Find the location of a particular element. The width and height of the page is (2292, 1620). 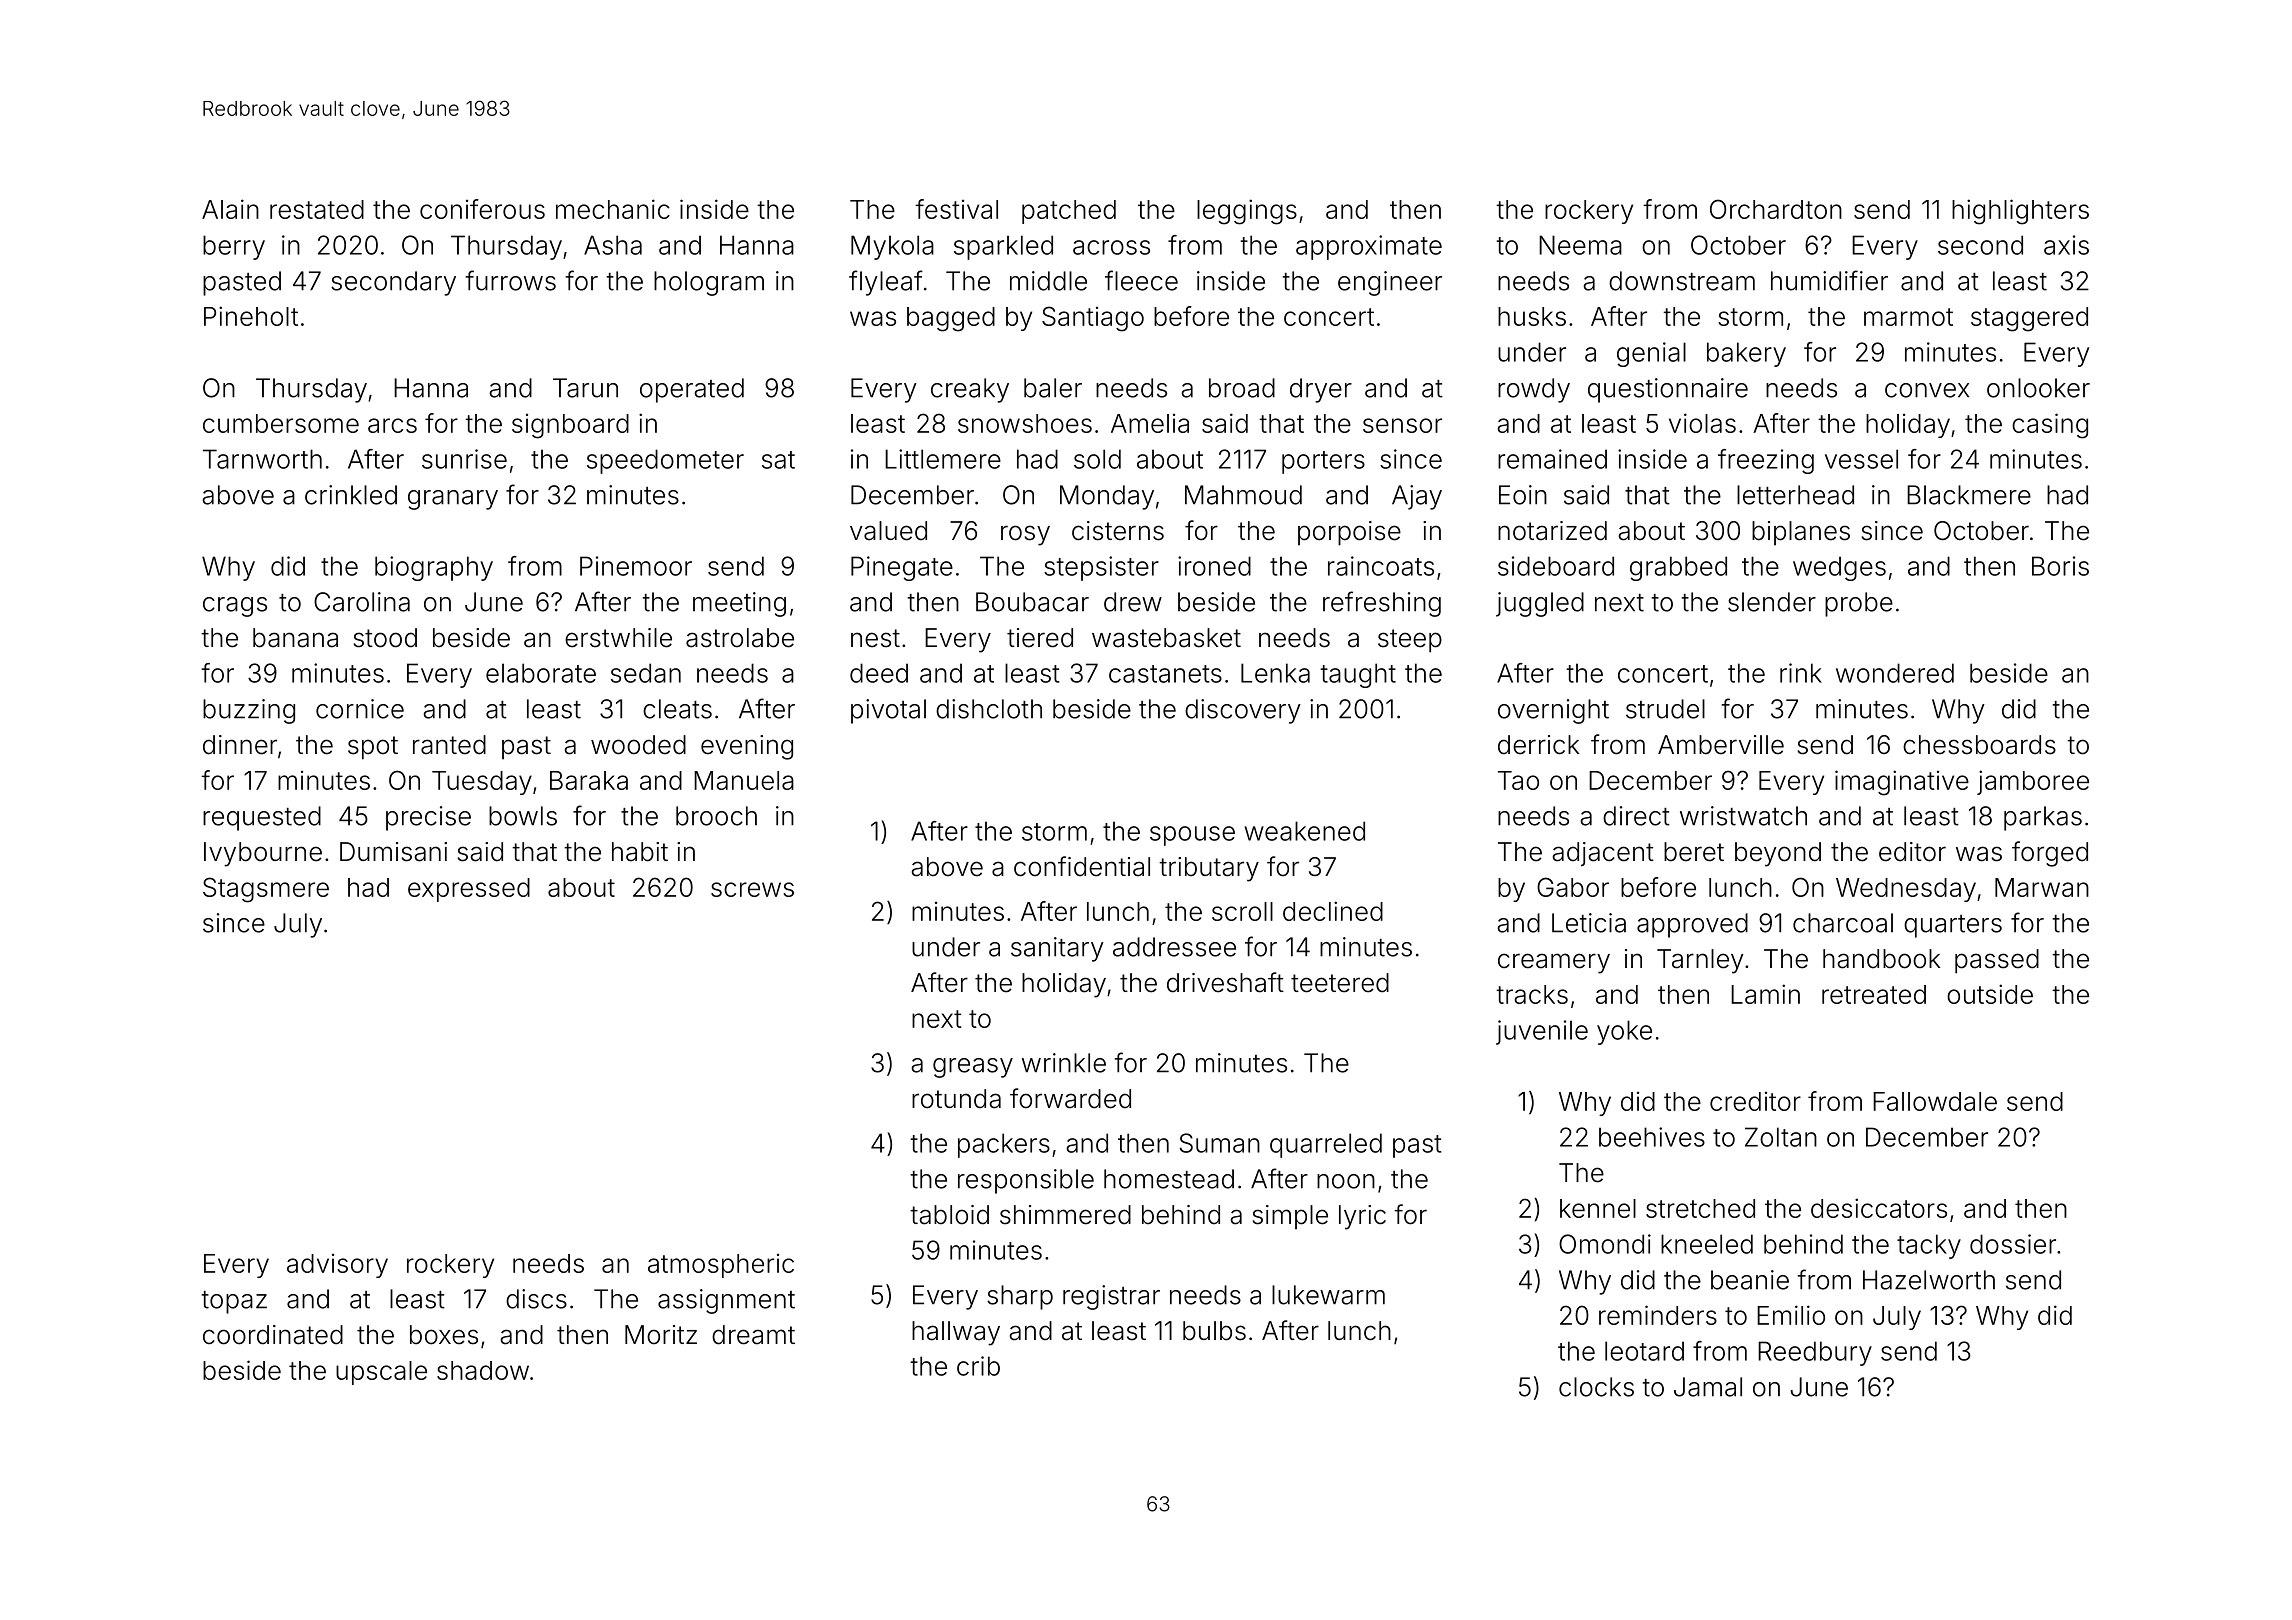

staggered is located at coordinates (2029, 319).
